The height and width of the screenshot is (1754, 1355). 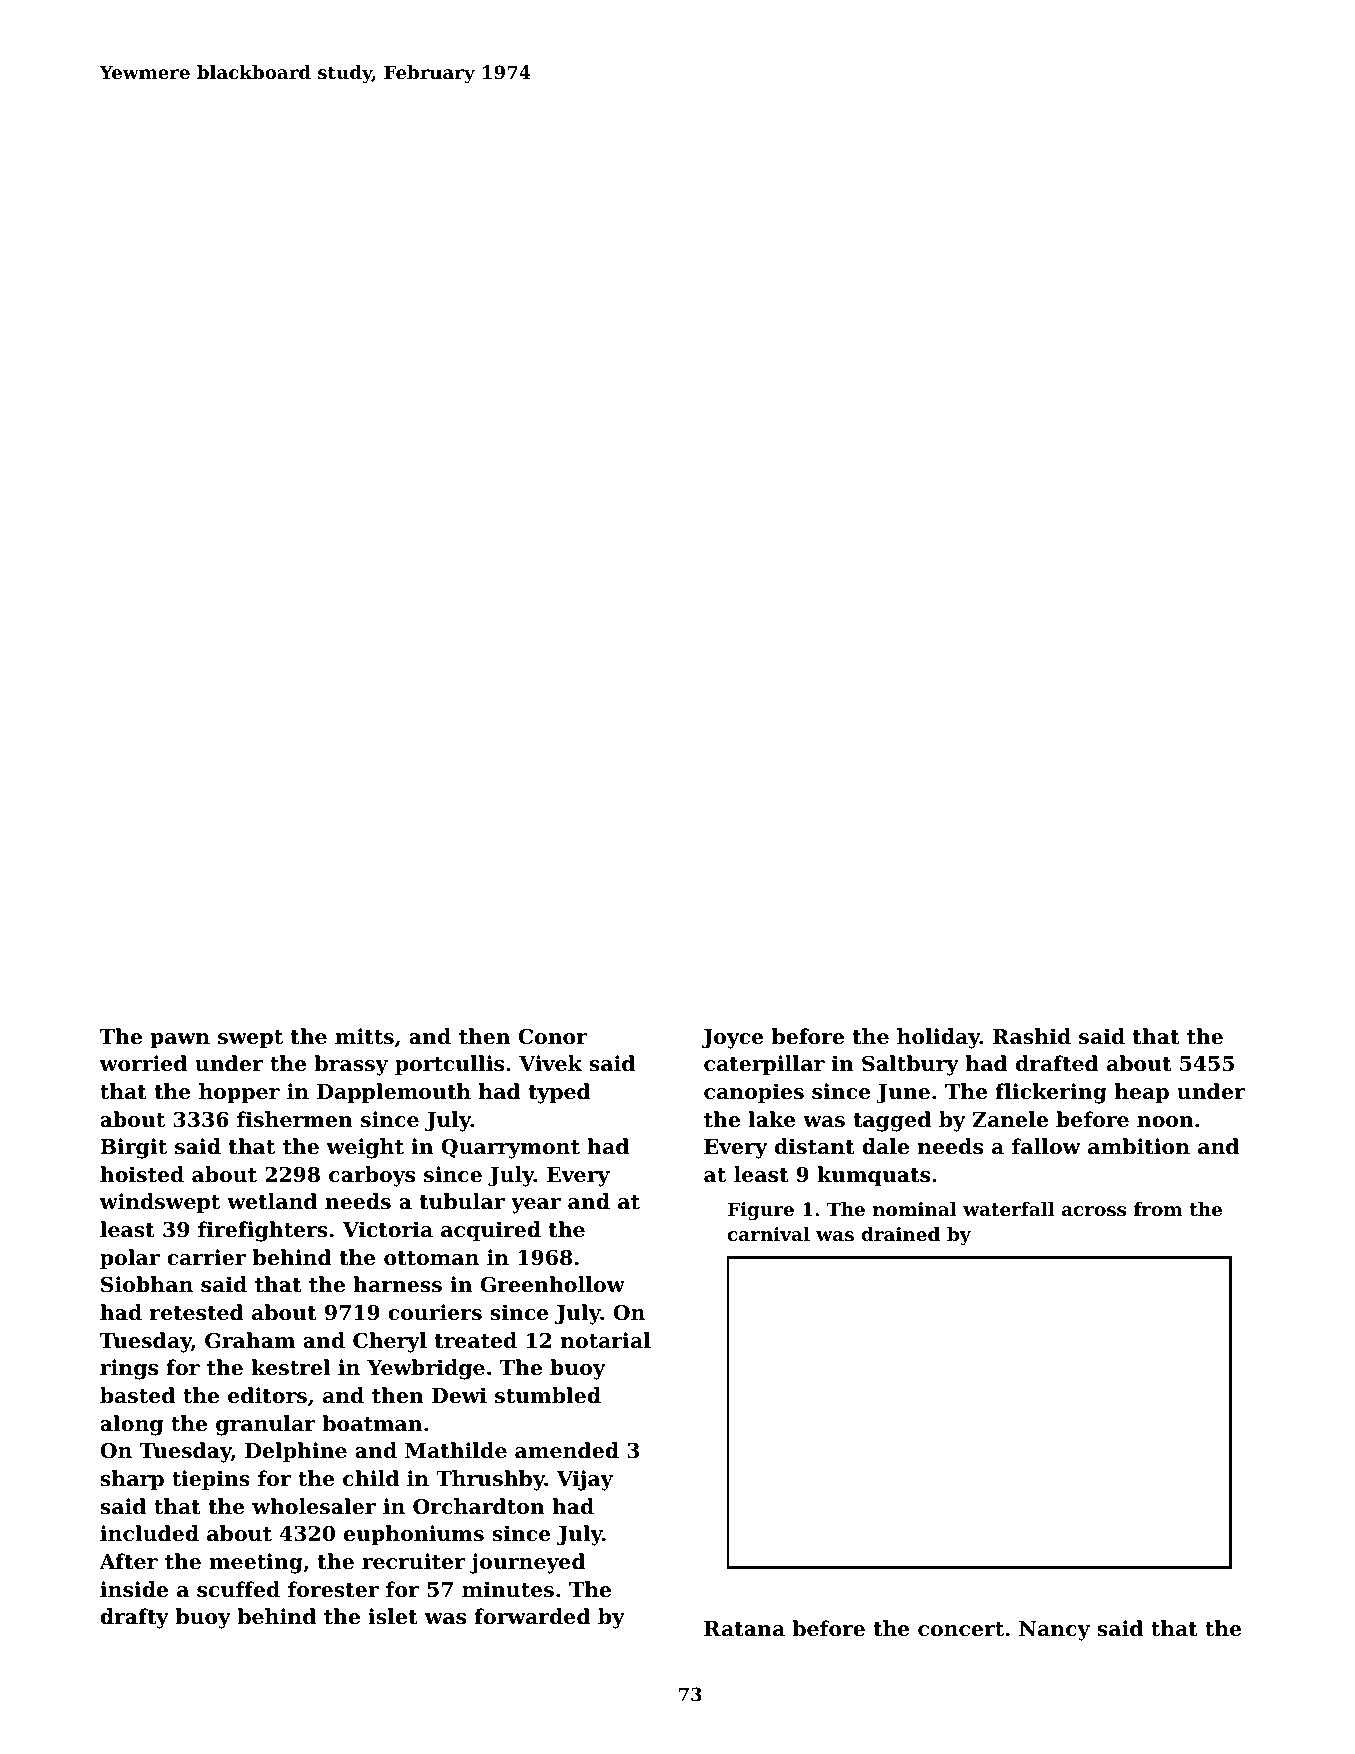 What do you see at coordinates (744, 1629) in the screenshot?
I see `Ratana` at bounding box center [744, 1629].
